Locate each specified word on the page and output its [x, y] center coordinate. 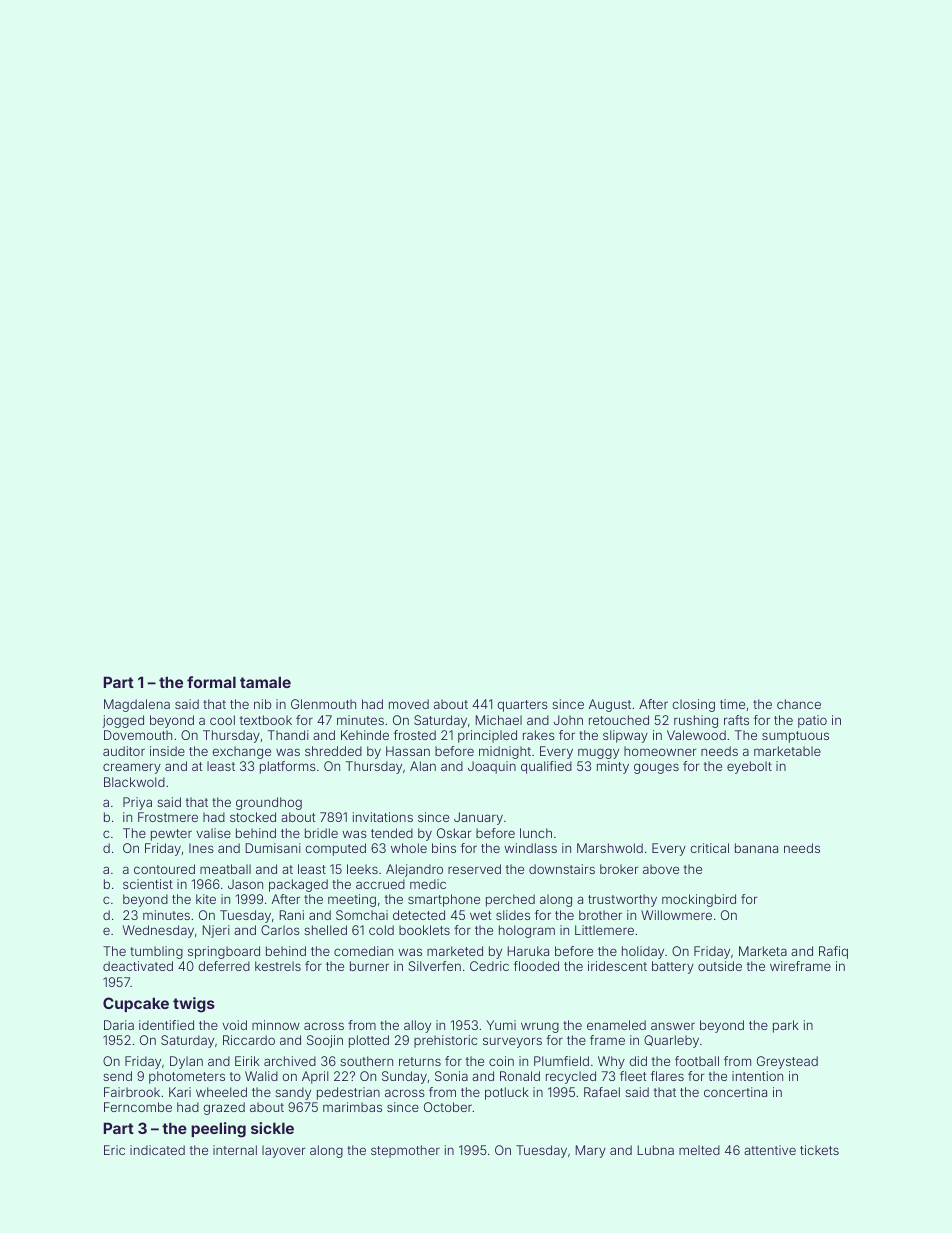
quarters [522, 706]
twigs [194, 1005]
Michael [499, 720]
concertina [735, 1092]
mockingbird [699, 900]
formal [211, 682]
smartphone [444, 900]
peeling [218, 1130]
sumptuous [795, 737]
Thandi [288, 735]
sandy [293, 1093]
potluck [507, 1093]
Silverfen [435, 966]
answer [673, 1026]
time [732, 704]
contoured [164, 869]
